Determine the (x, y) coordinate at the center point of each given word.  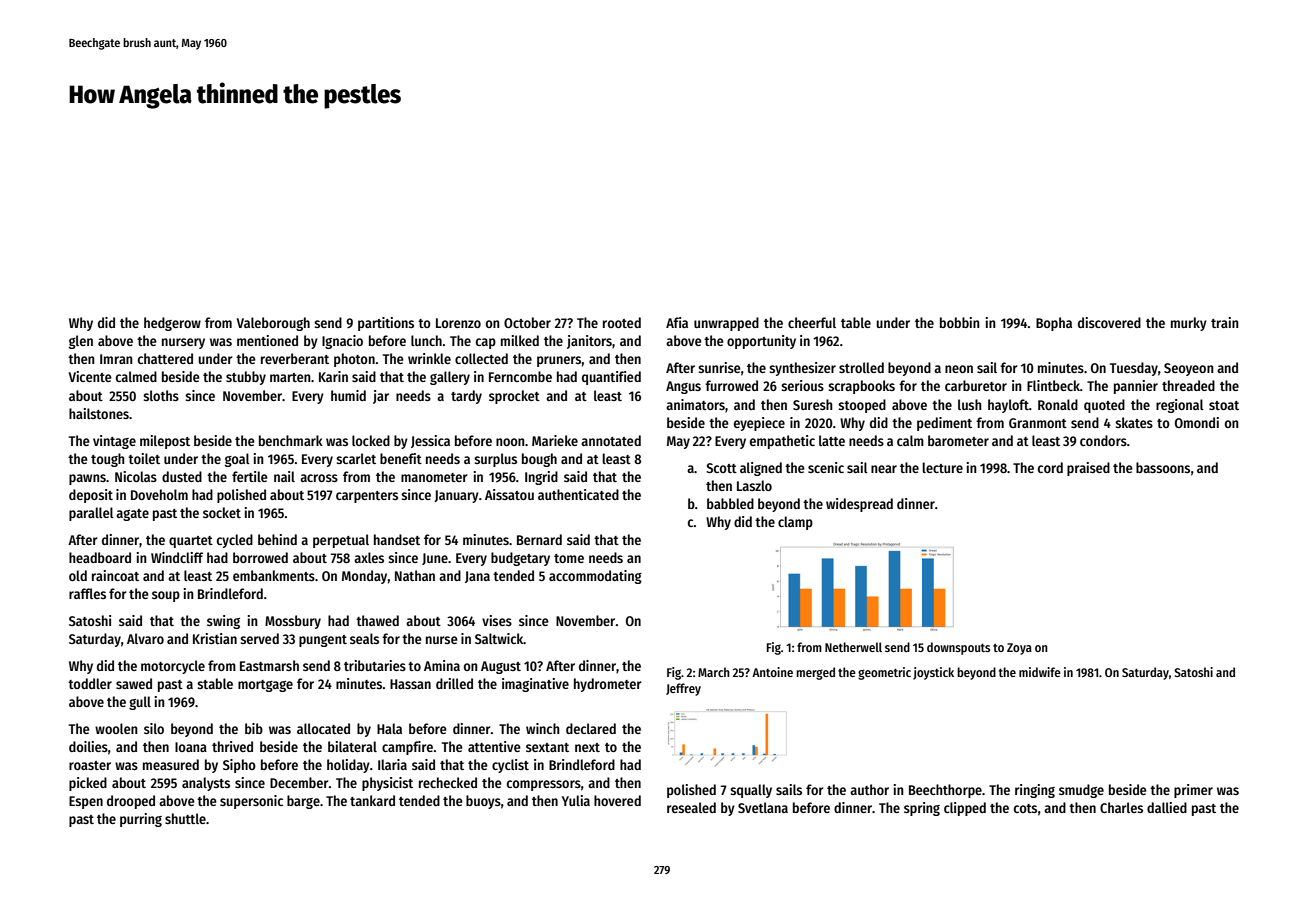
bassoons (1163, 467)
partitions (386, 324)
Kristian (215, 638)
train (1225, 322)
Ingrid (541, 478)
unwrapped (726, 324)
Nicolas (136, 476)
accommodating (595, 577)
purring (141, 820)
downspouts (958, 648)
